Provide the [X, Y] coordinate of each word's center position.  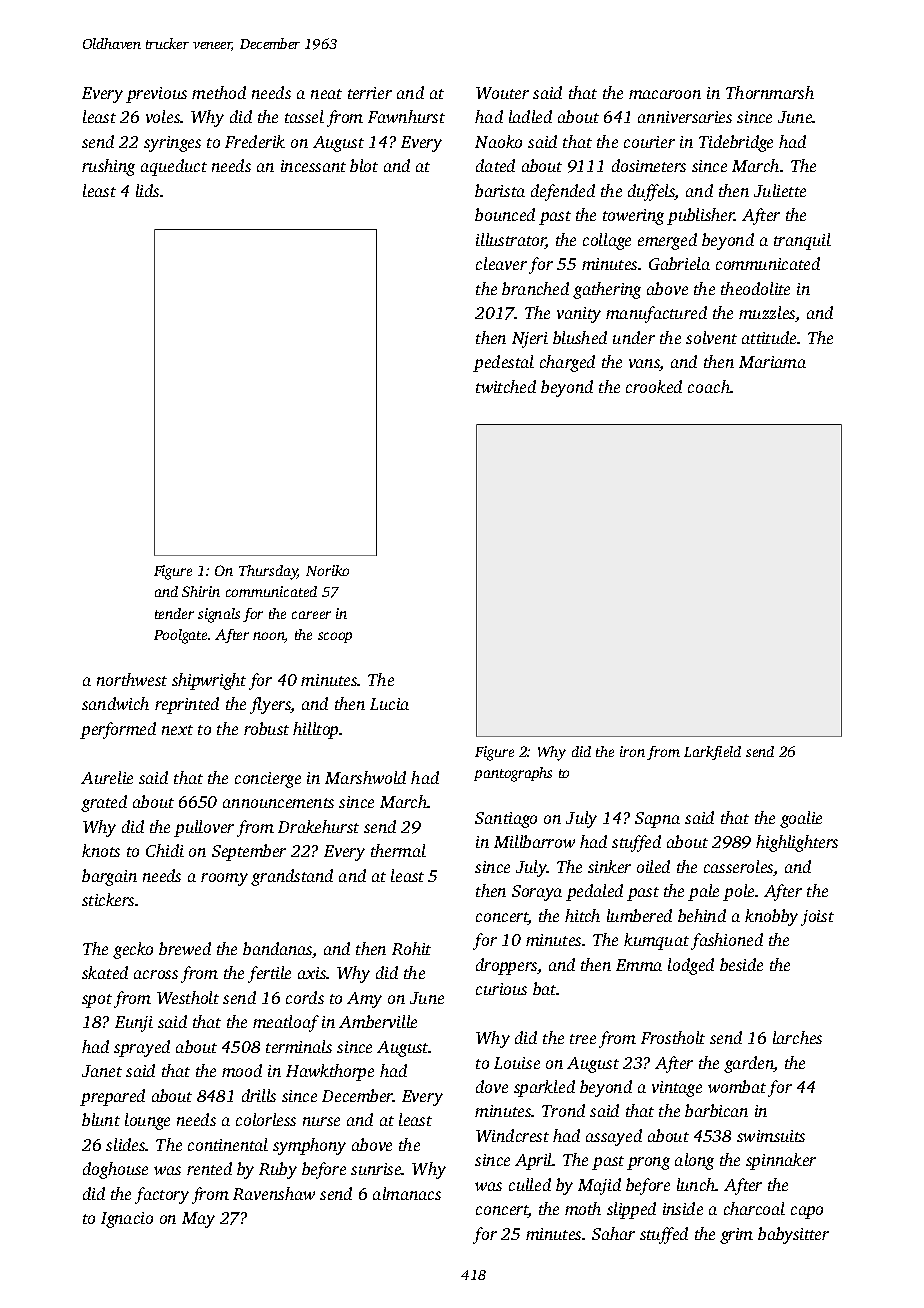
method [219, 92]
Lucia [389, 704]
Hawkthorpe [330, 1072]
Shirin [201, 591]
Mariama [772, 362]
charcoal [754, 1208]
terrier [370, 93]
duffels [651, 192]
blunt [101, 1119]
